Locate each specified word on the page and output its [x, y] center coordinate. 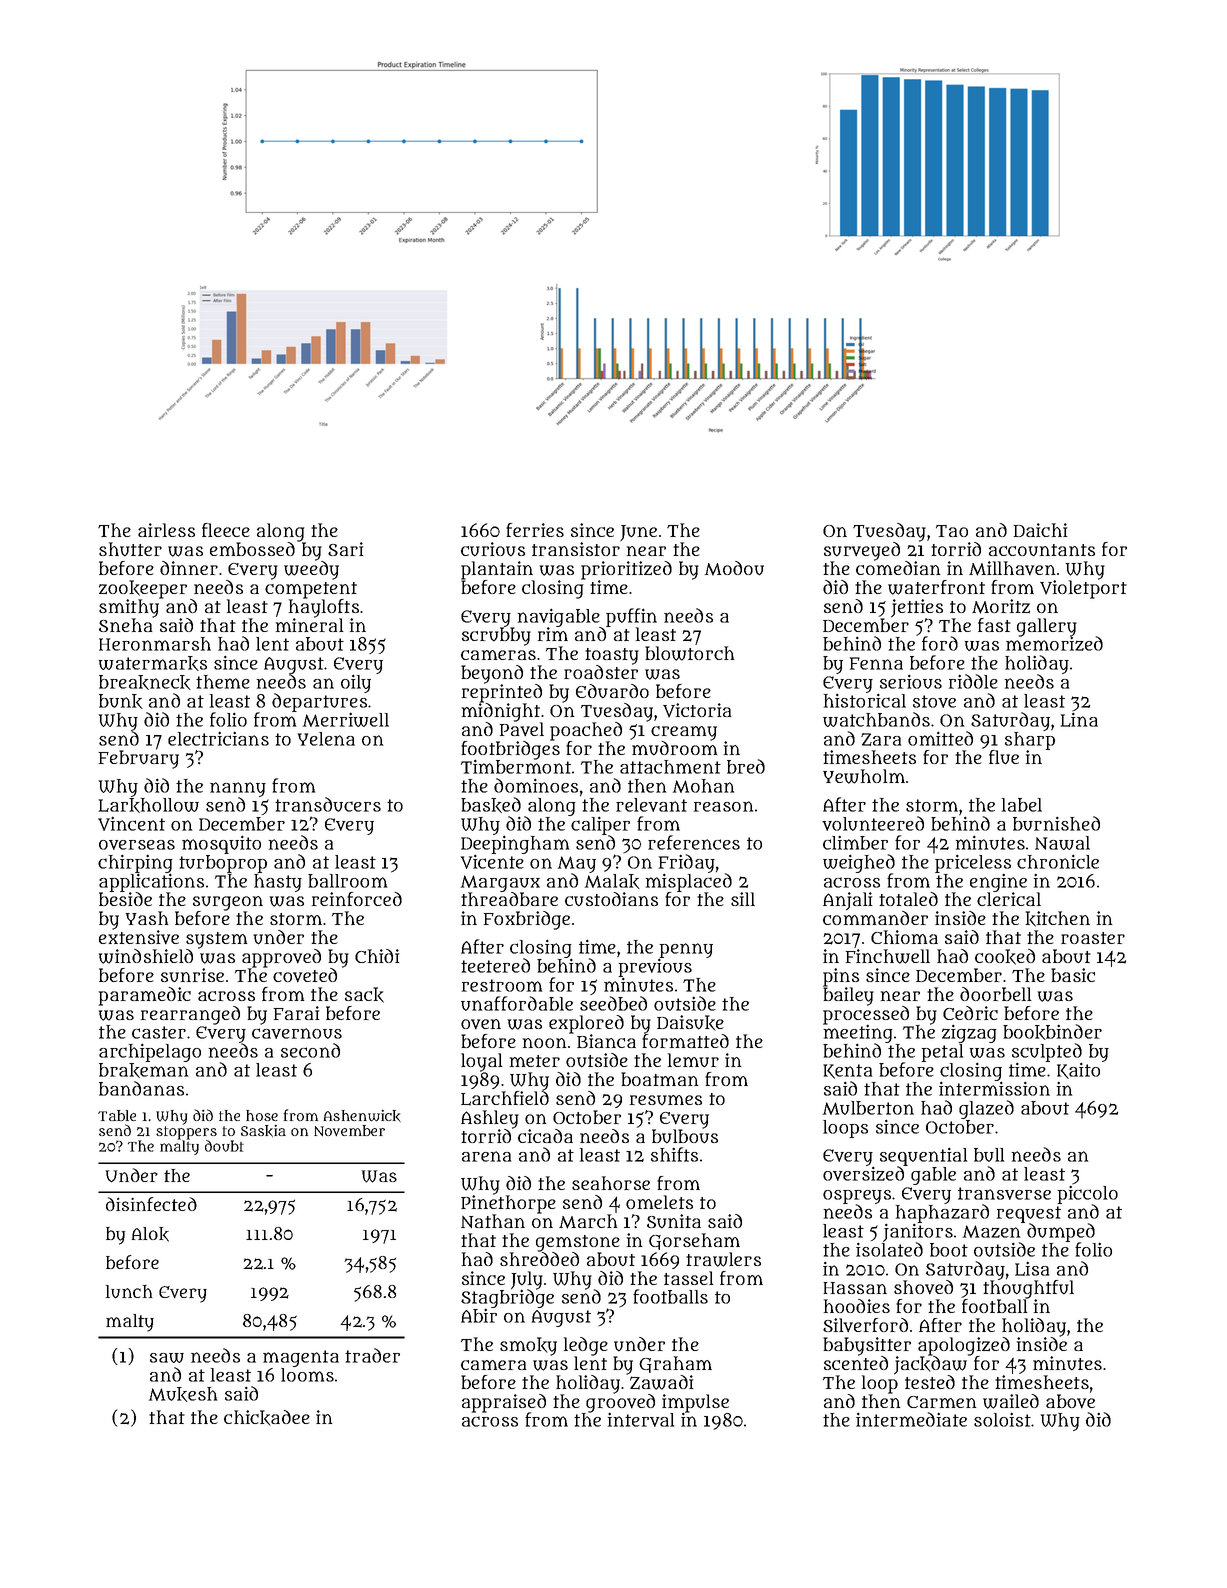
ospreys [857, 1197]
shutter [130, 549]
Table [117, 1115]
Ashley [490, 1119]
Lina [1079, 720]
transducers [328, 804]
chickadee [267, 1418]
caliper [600, 826]
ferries [535, 530]
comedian [898, 568]
